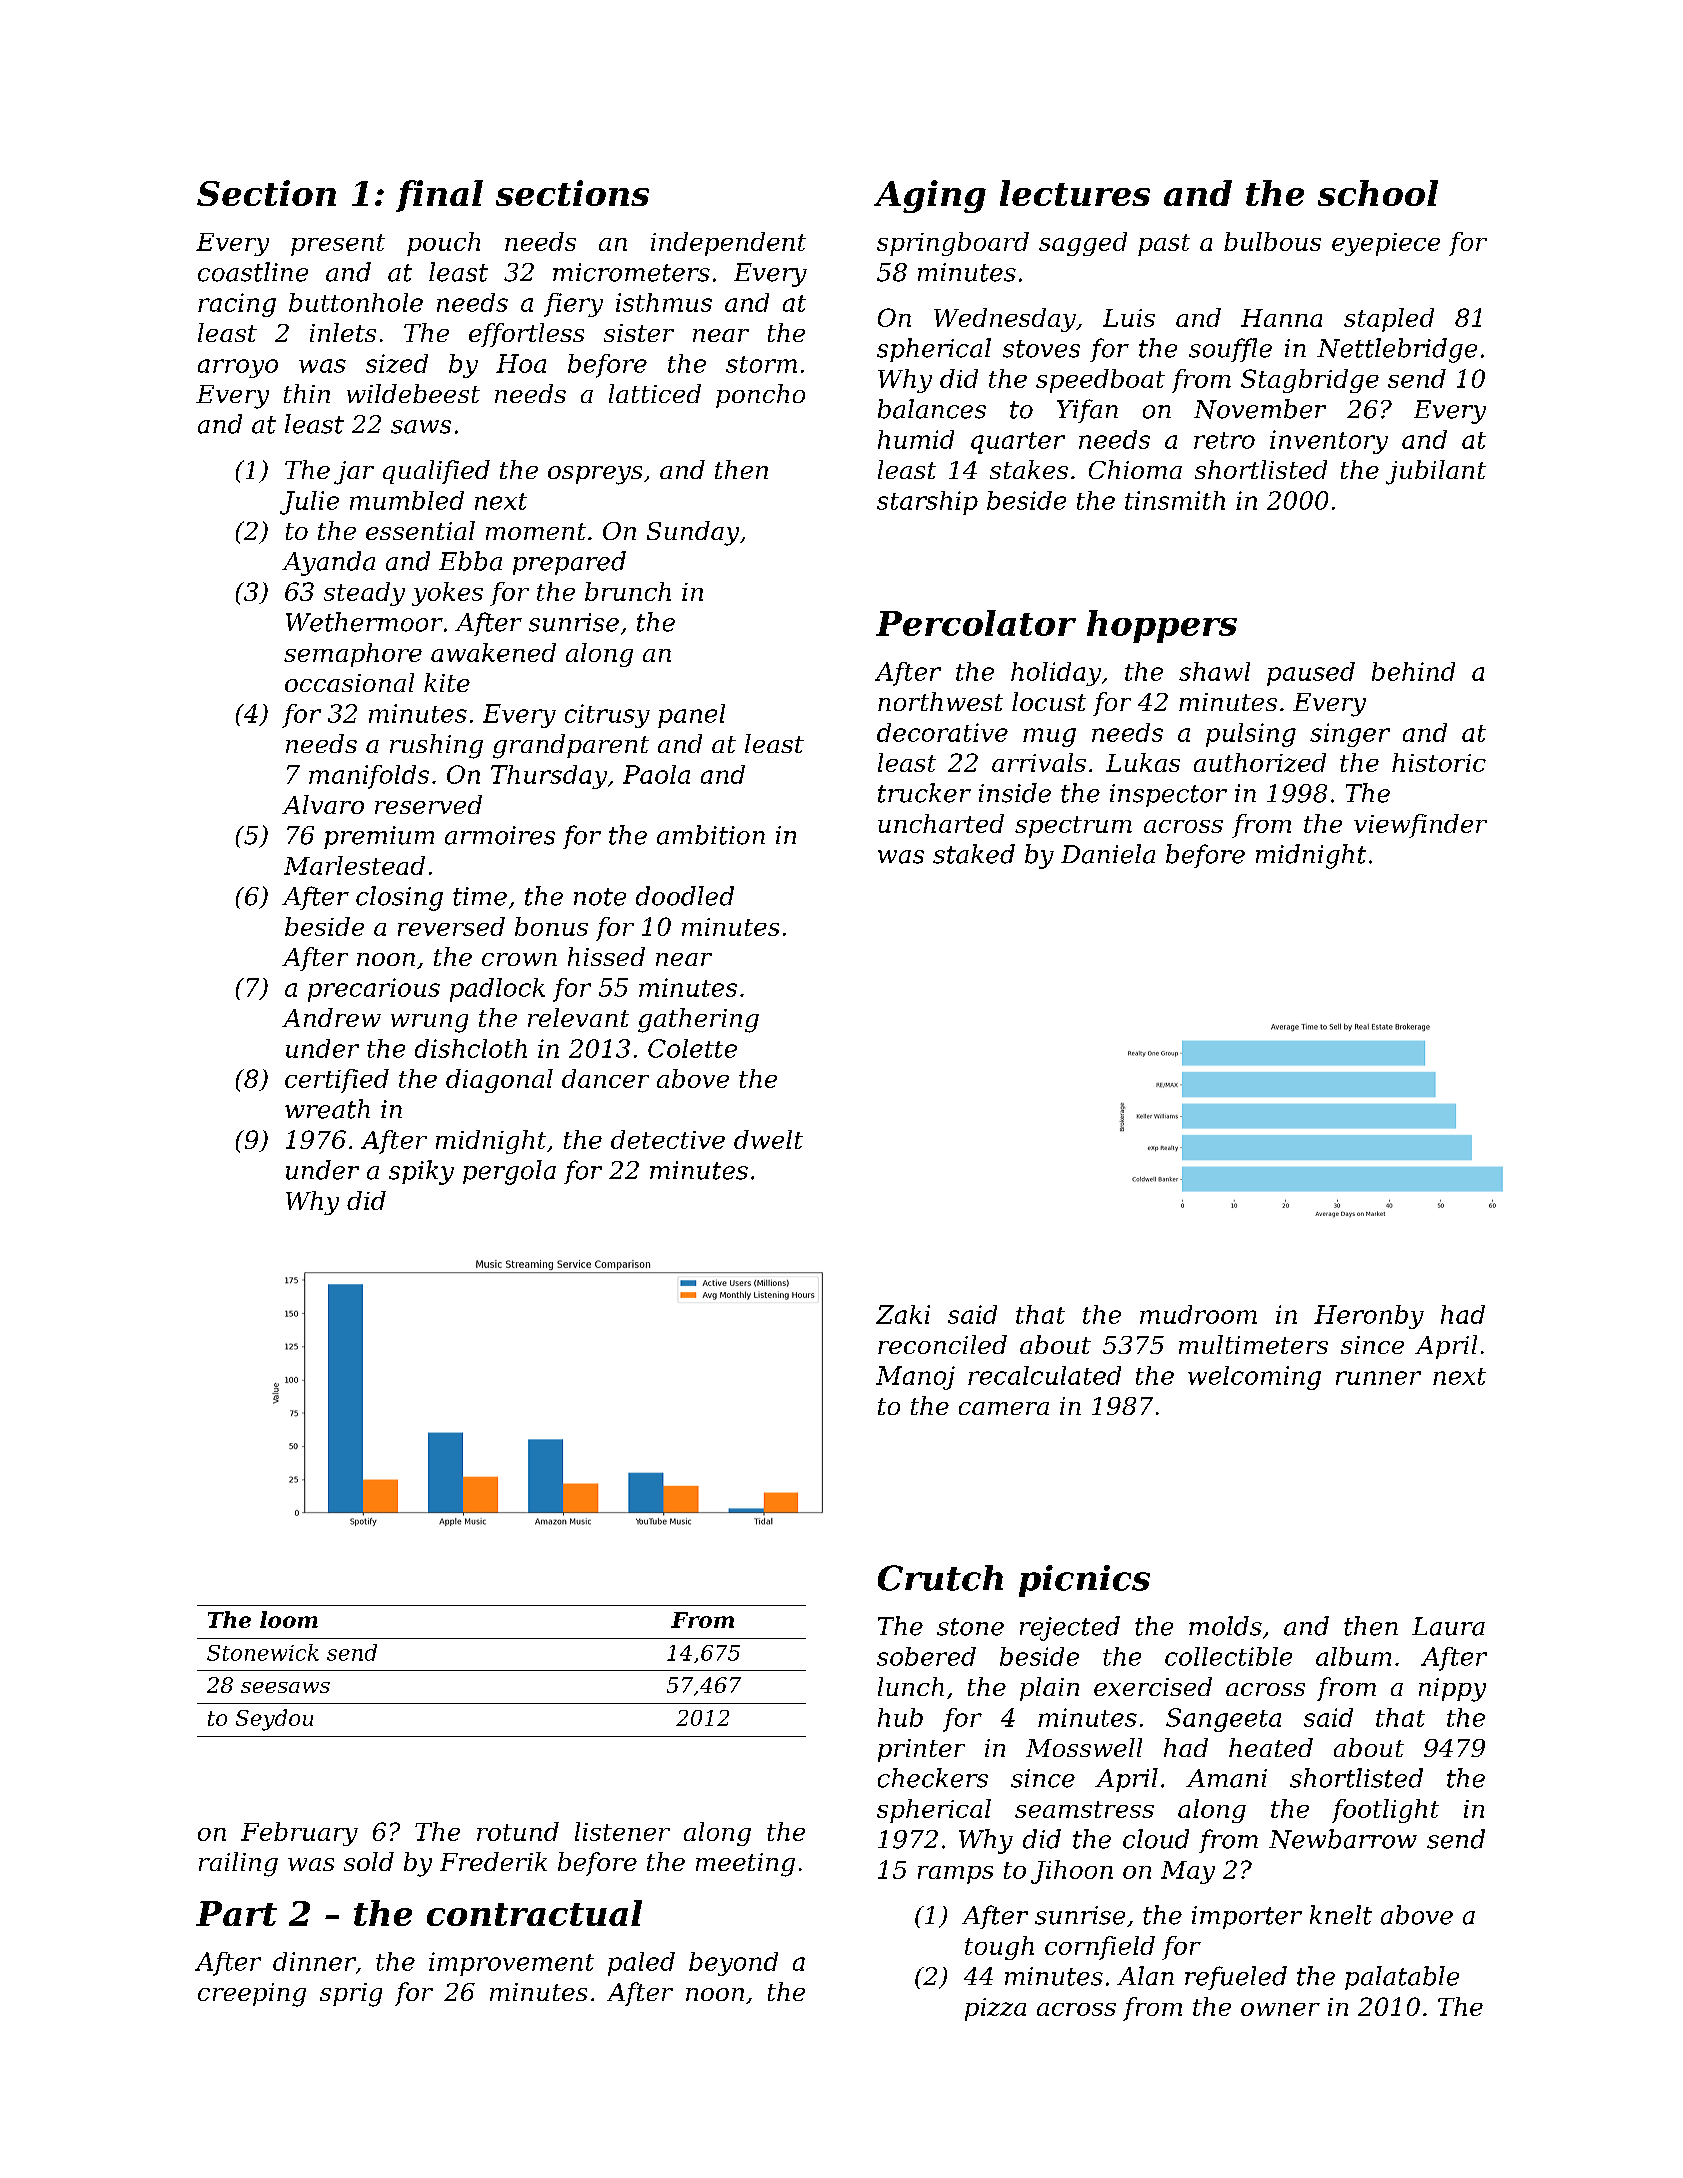 The height and width of the screenshot is (2178, 1683). I want to click on Laura, so click(1448, 1626).
